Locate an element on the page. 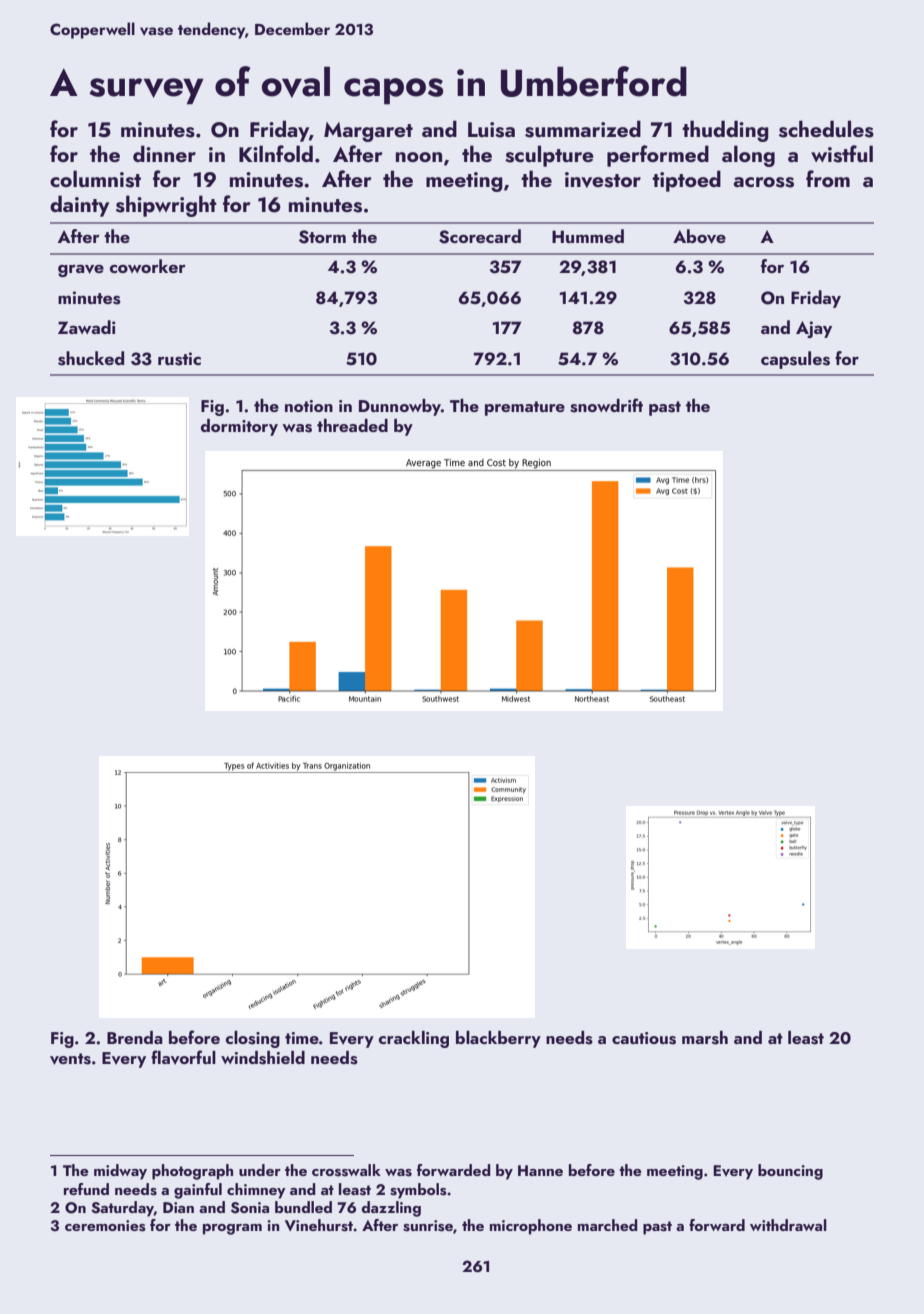 The image size is (924, 1314). dormitory is located at coordinates (239, 427).
